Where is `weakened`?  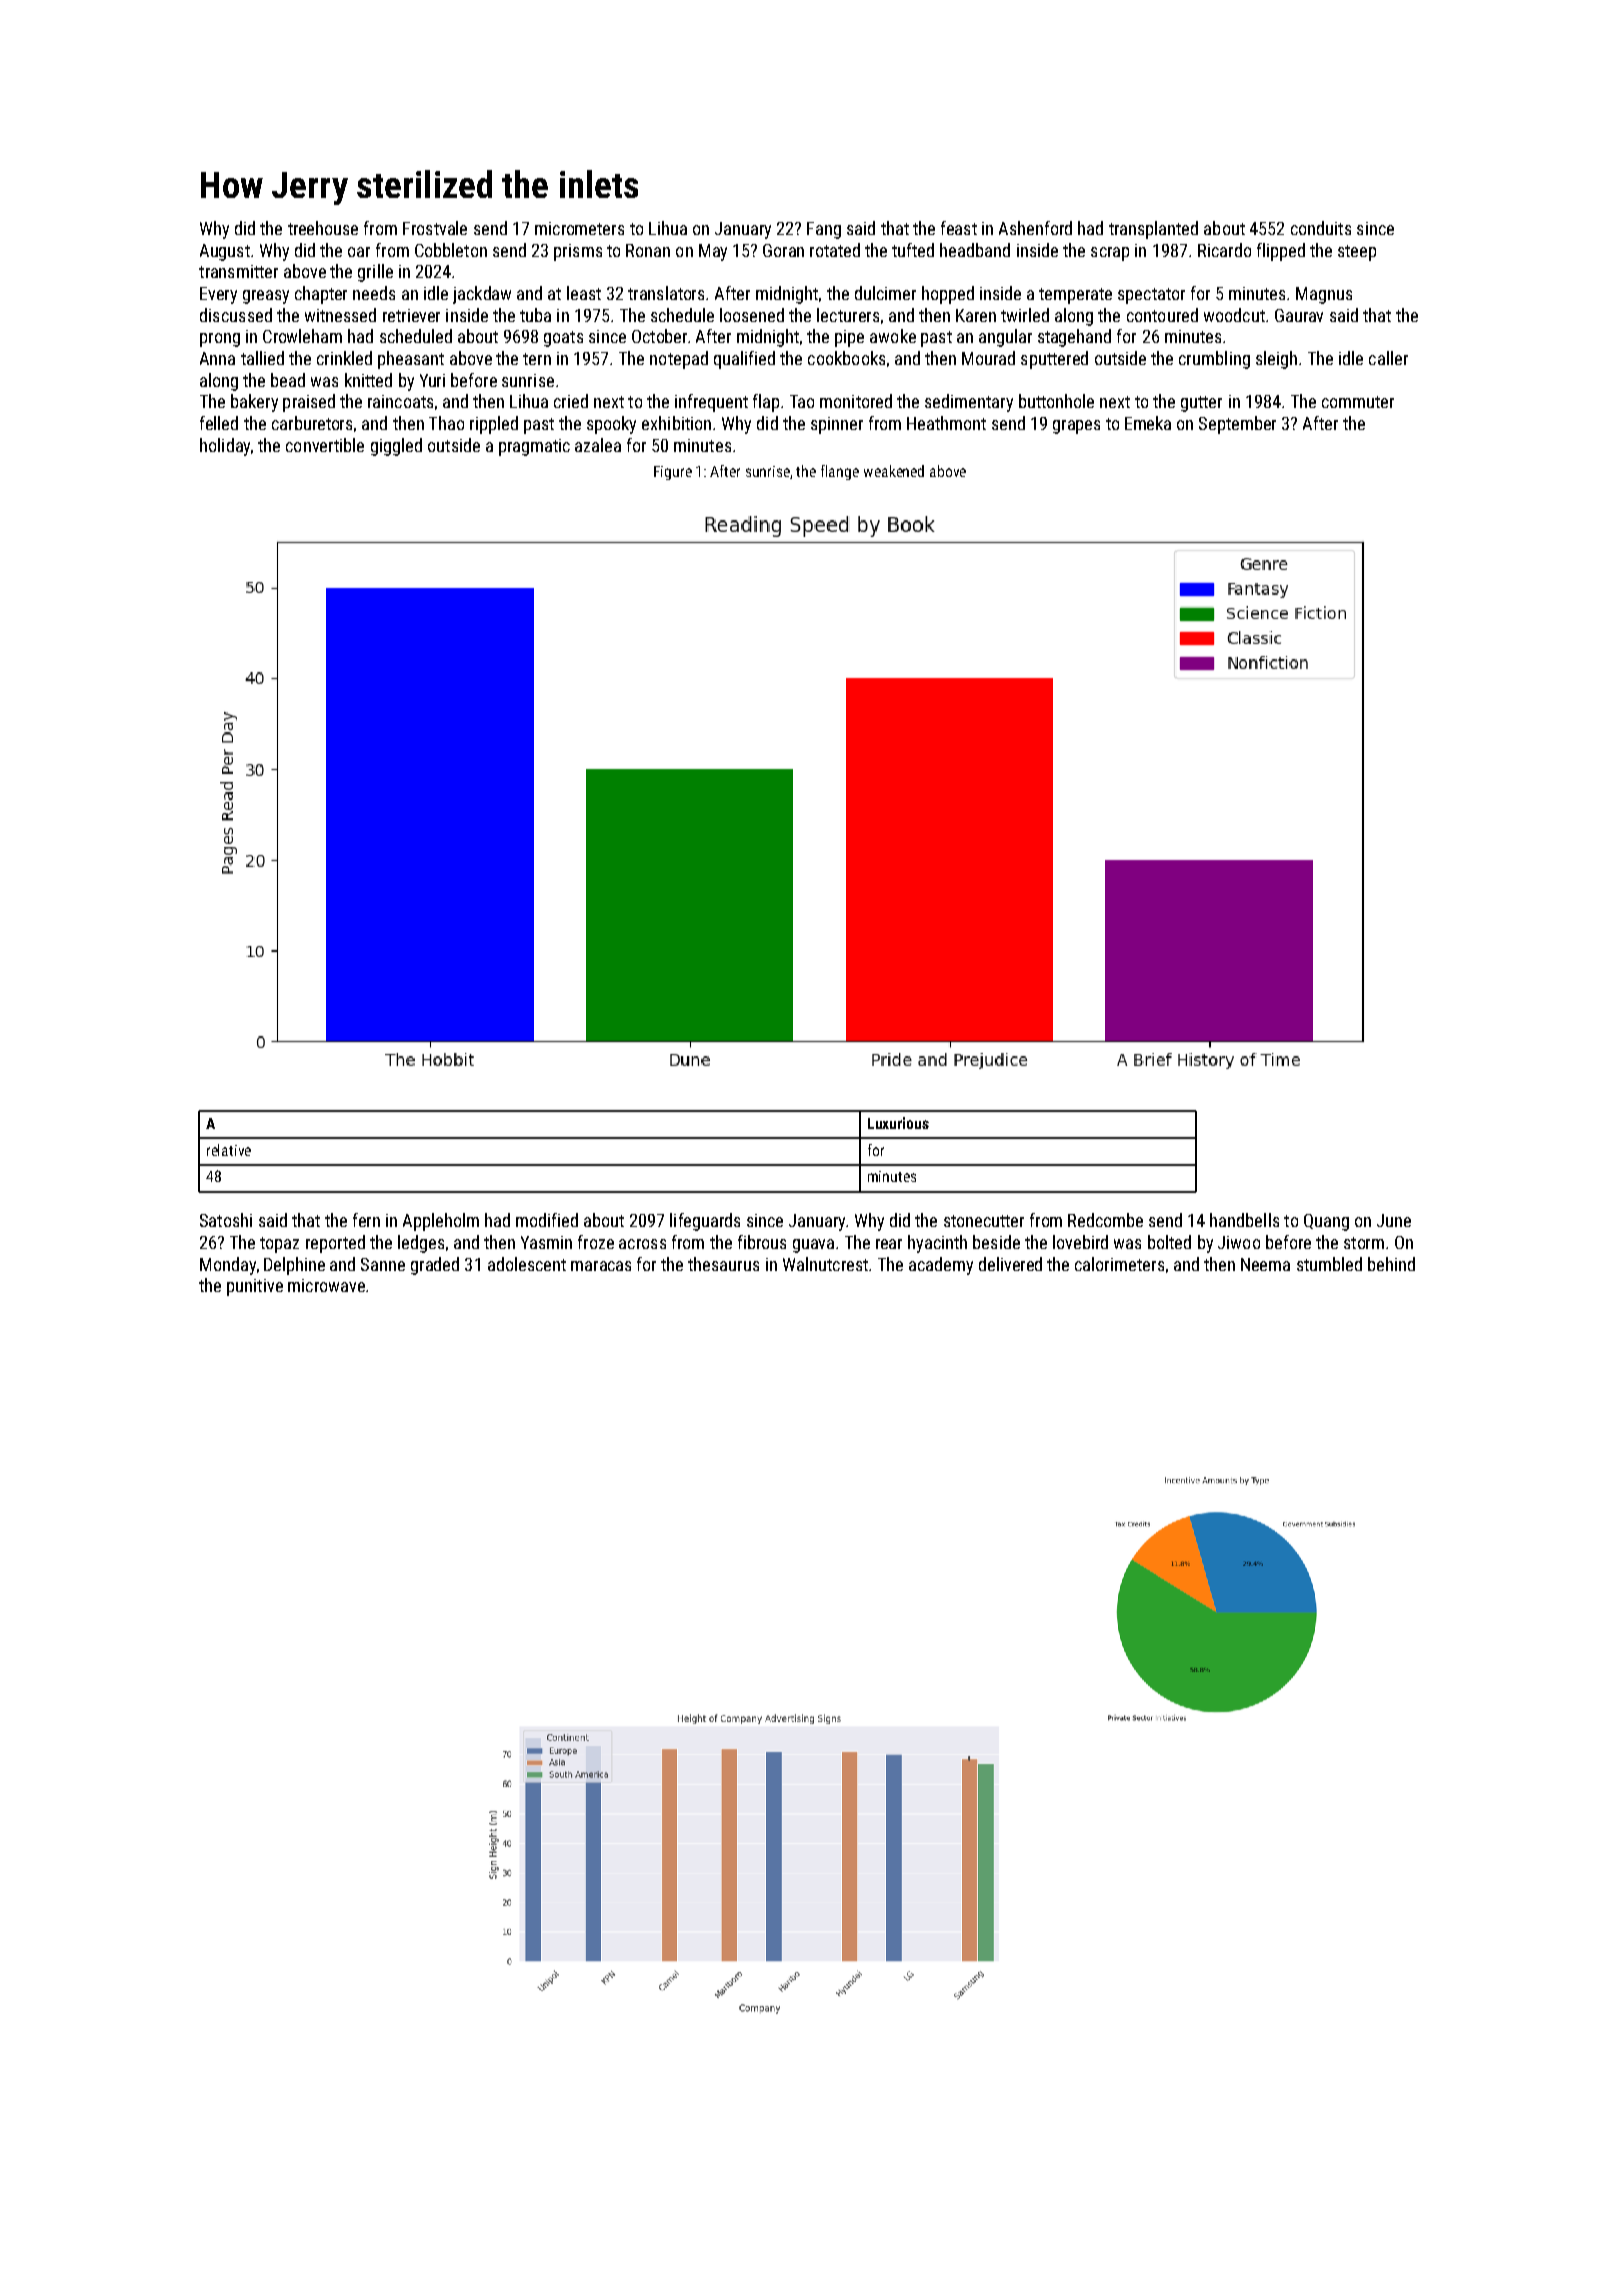 weakened is located at coordinates (894, 471).
